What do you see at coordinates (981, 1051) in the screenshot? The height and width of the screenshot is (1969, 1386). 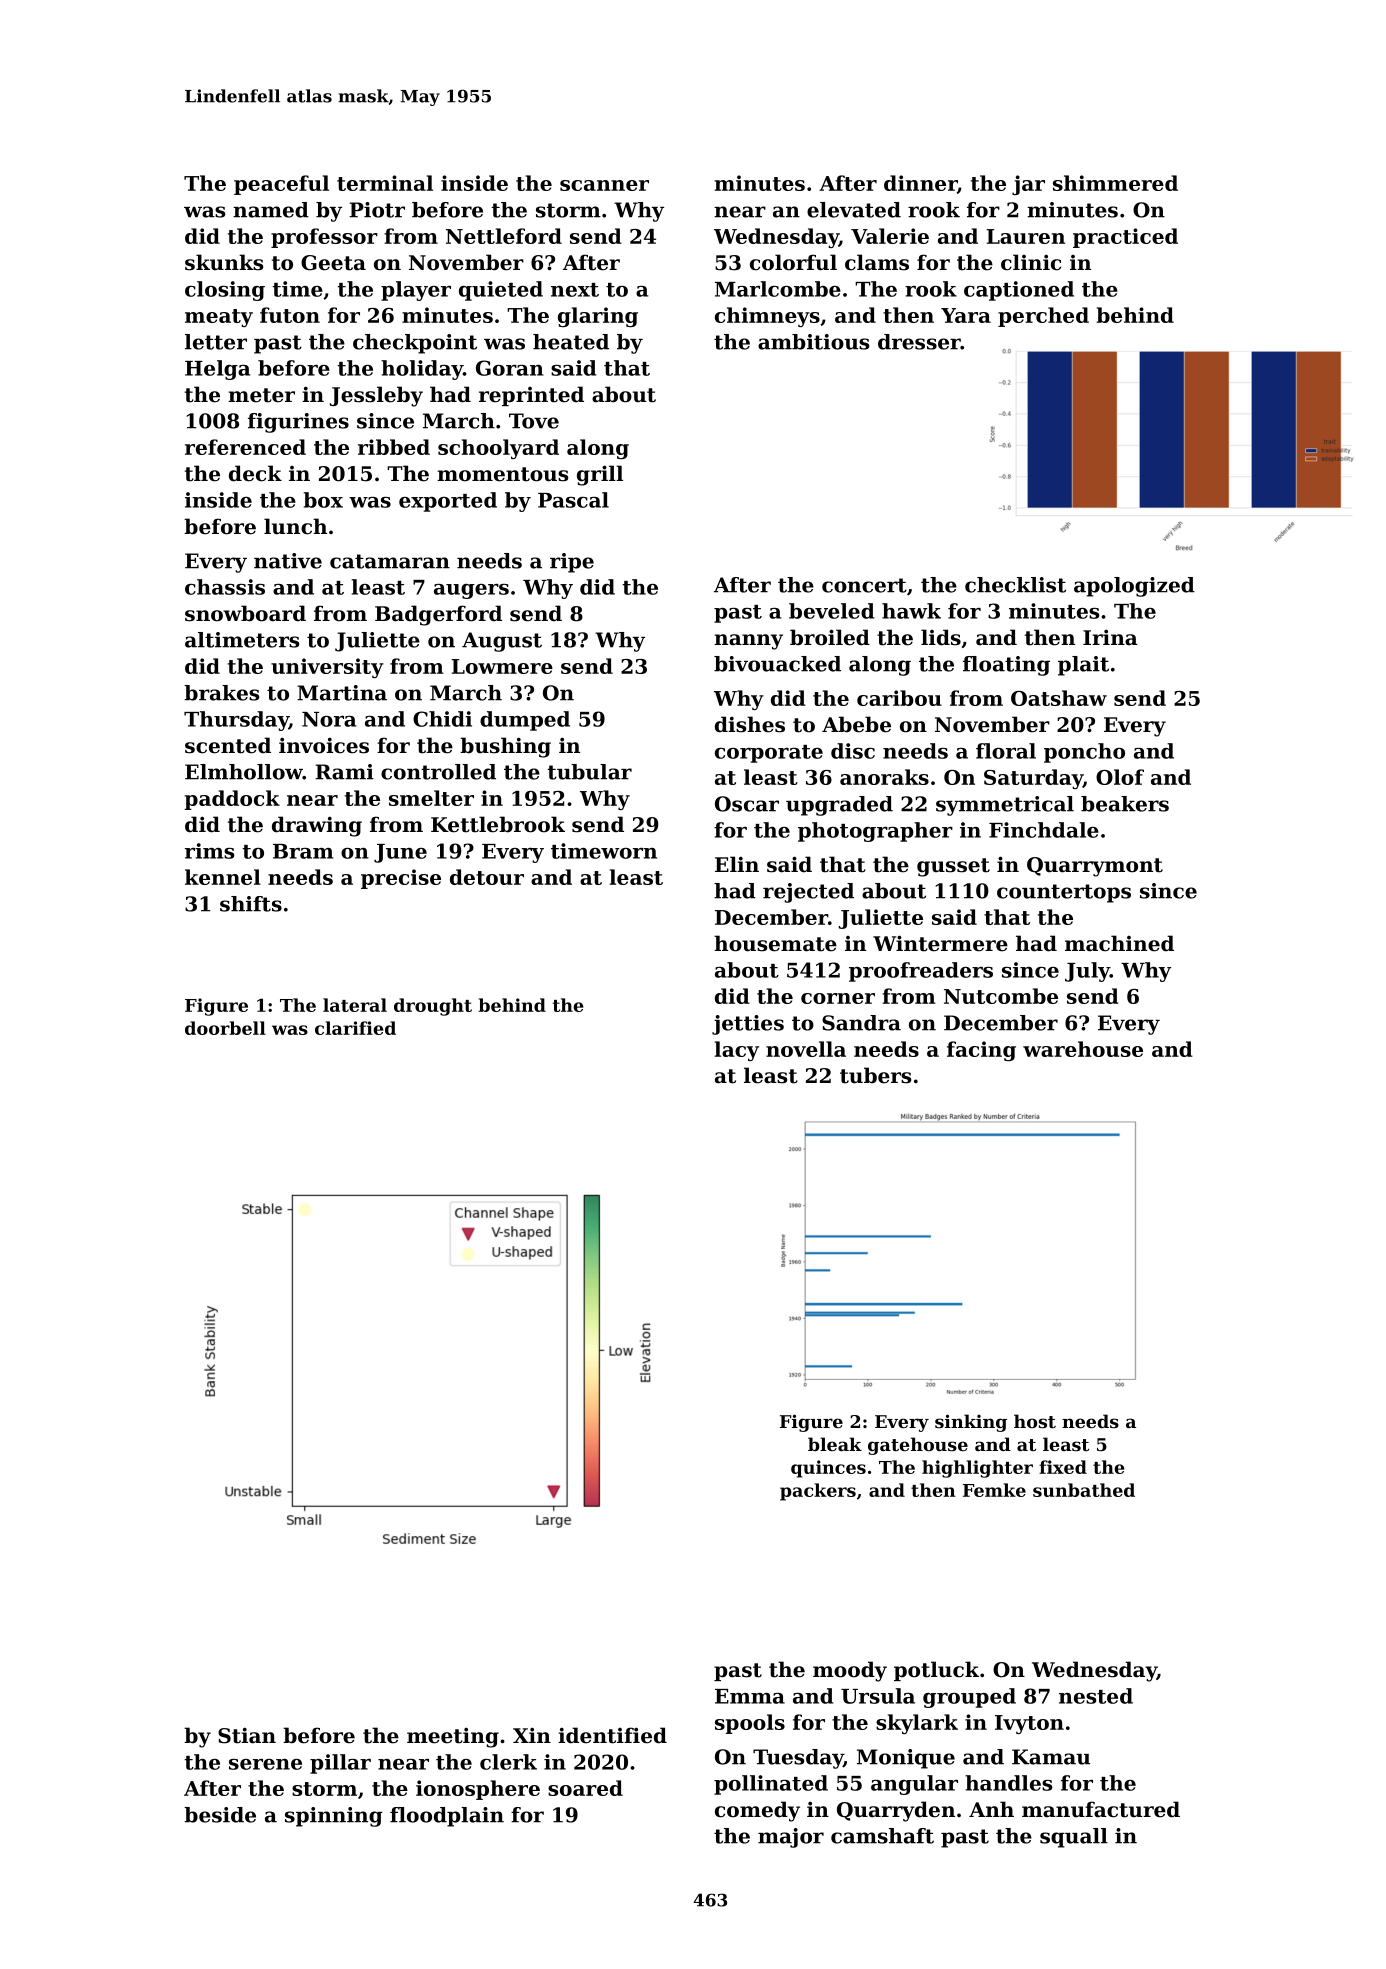 I see `facing` at bounding box center [981, 1051].
